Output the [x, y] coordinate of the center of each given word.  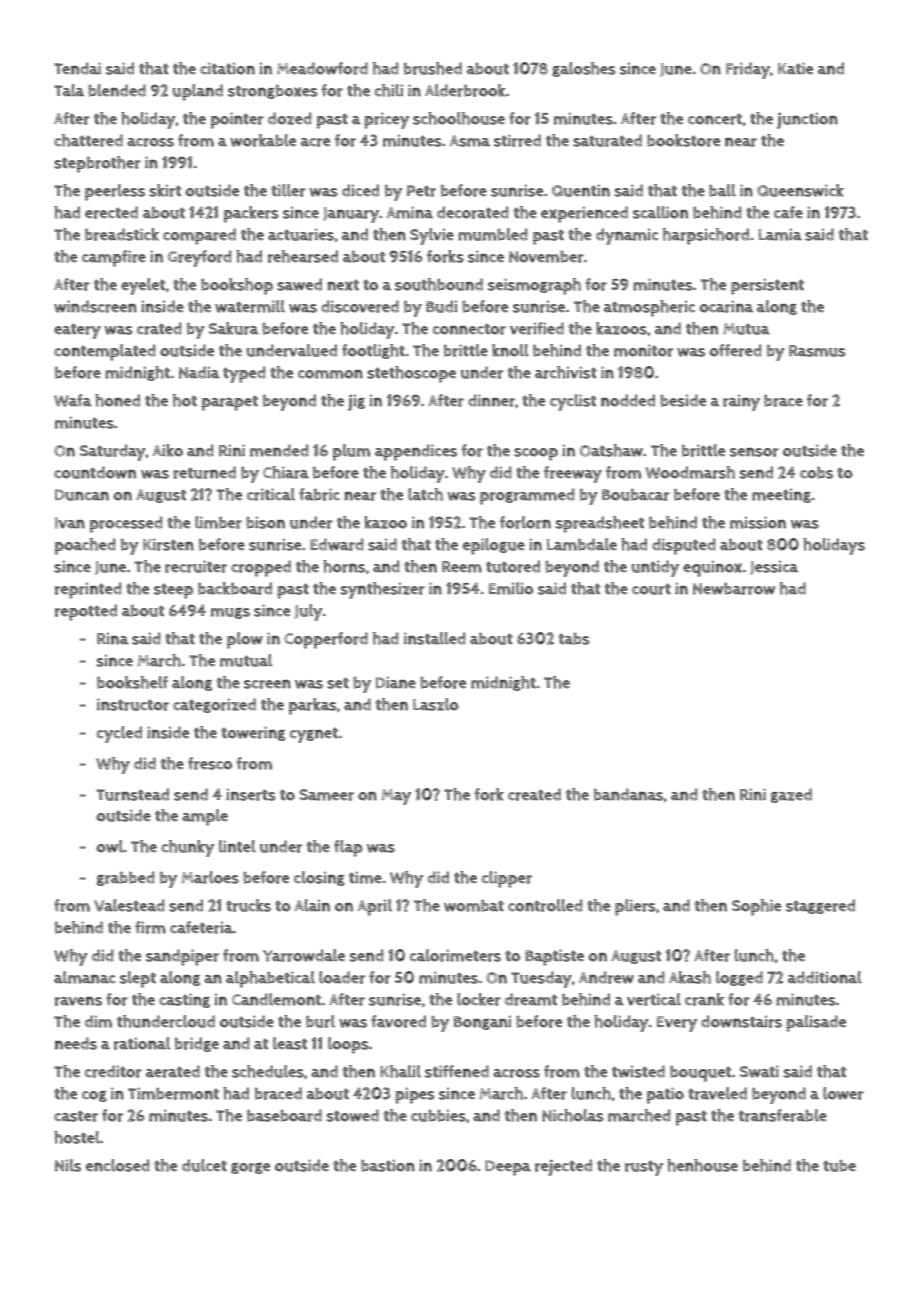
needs [76, 1043]
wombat [474, 905]
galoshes [584, 69]
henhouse [702, 1165]
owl [109, 846]
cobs [816, 472]
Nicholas [573, 1115]
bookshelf [132, 682]
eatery [77, 331]
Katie [795, 68]
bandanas [628, 794]
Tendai [77, 68]
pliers [635, 907]
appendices [416, 452]
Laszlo [436, 704]
